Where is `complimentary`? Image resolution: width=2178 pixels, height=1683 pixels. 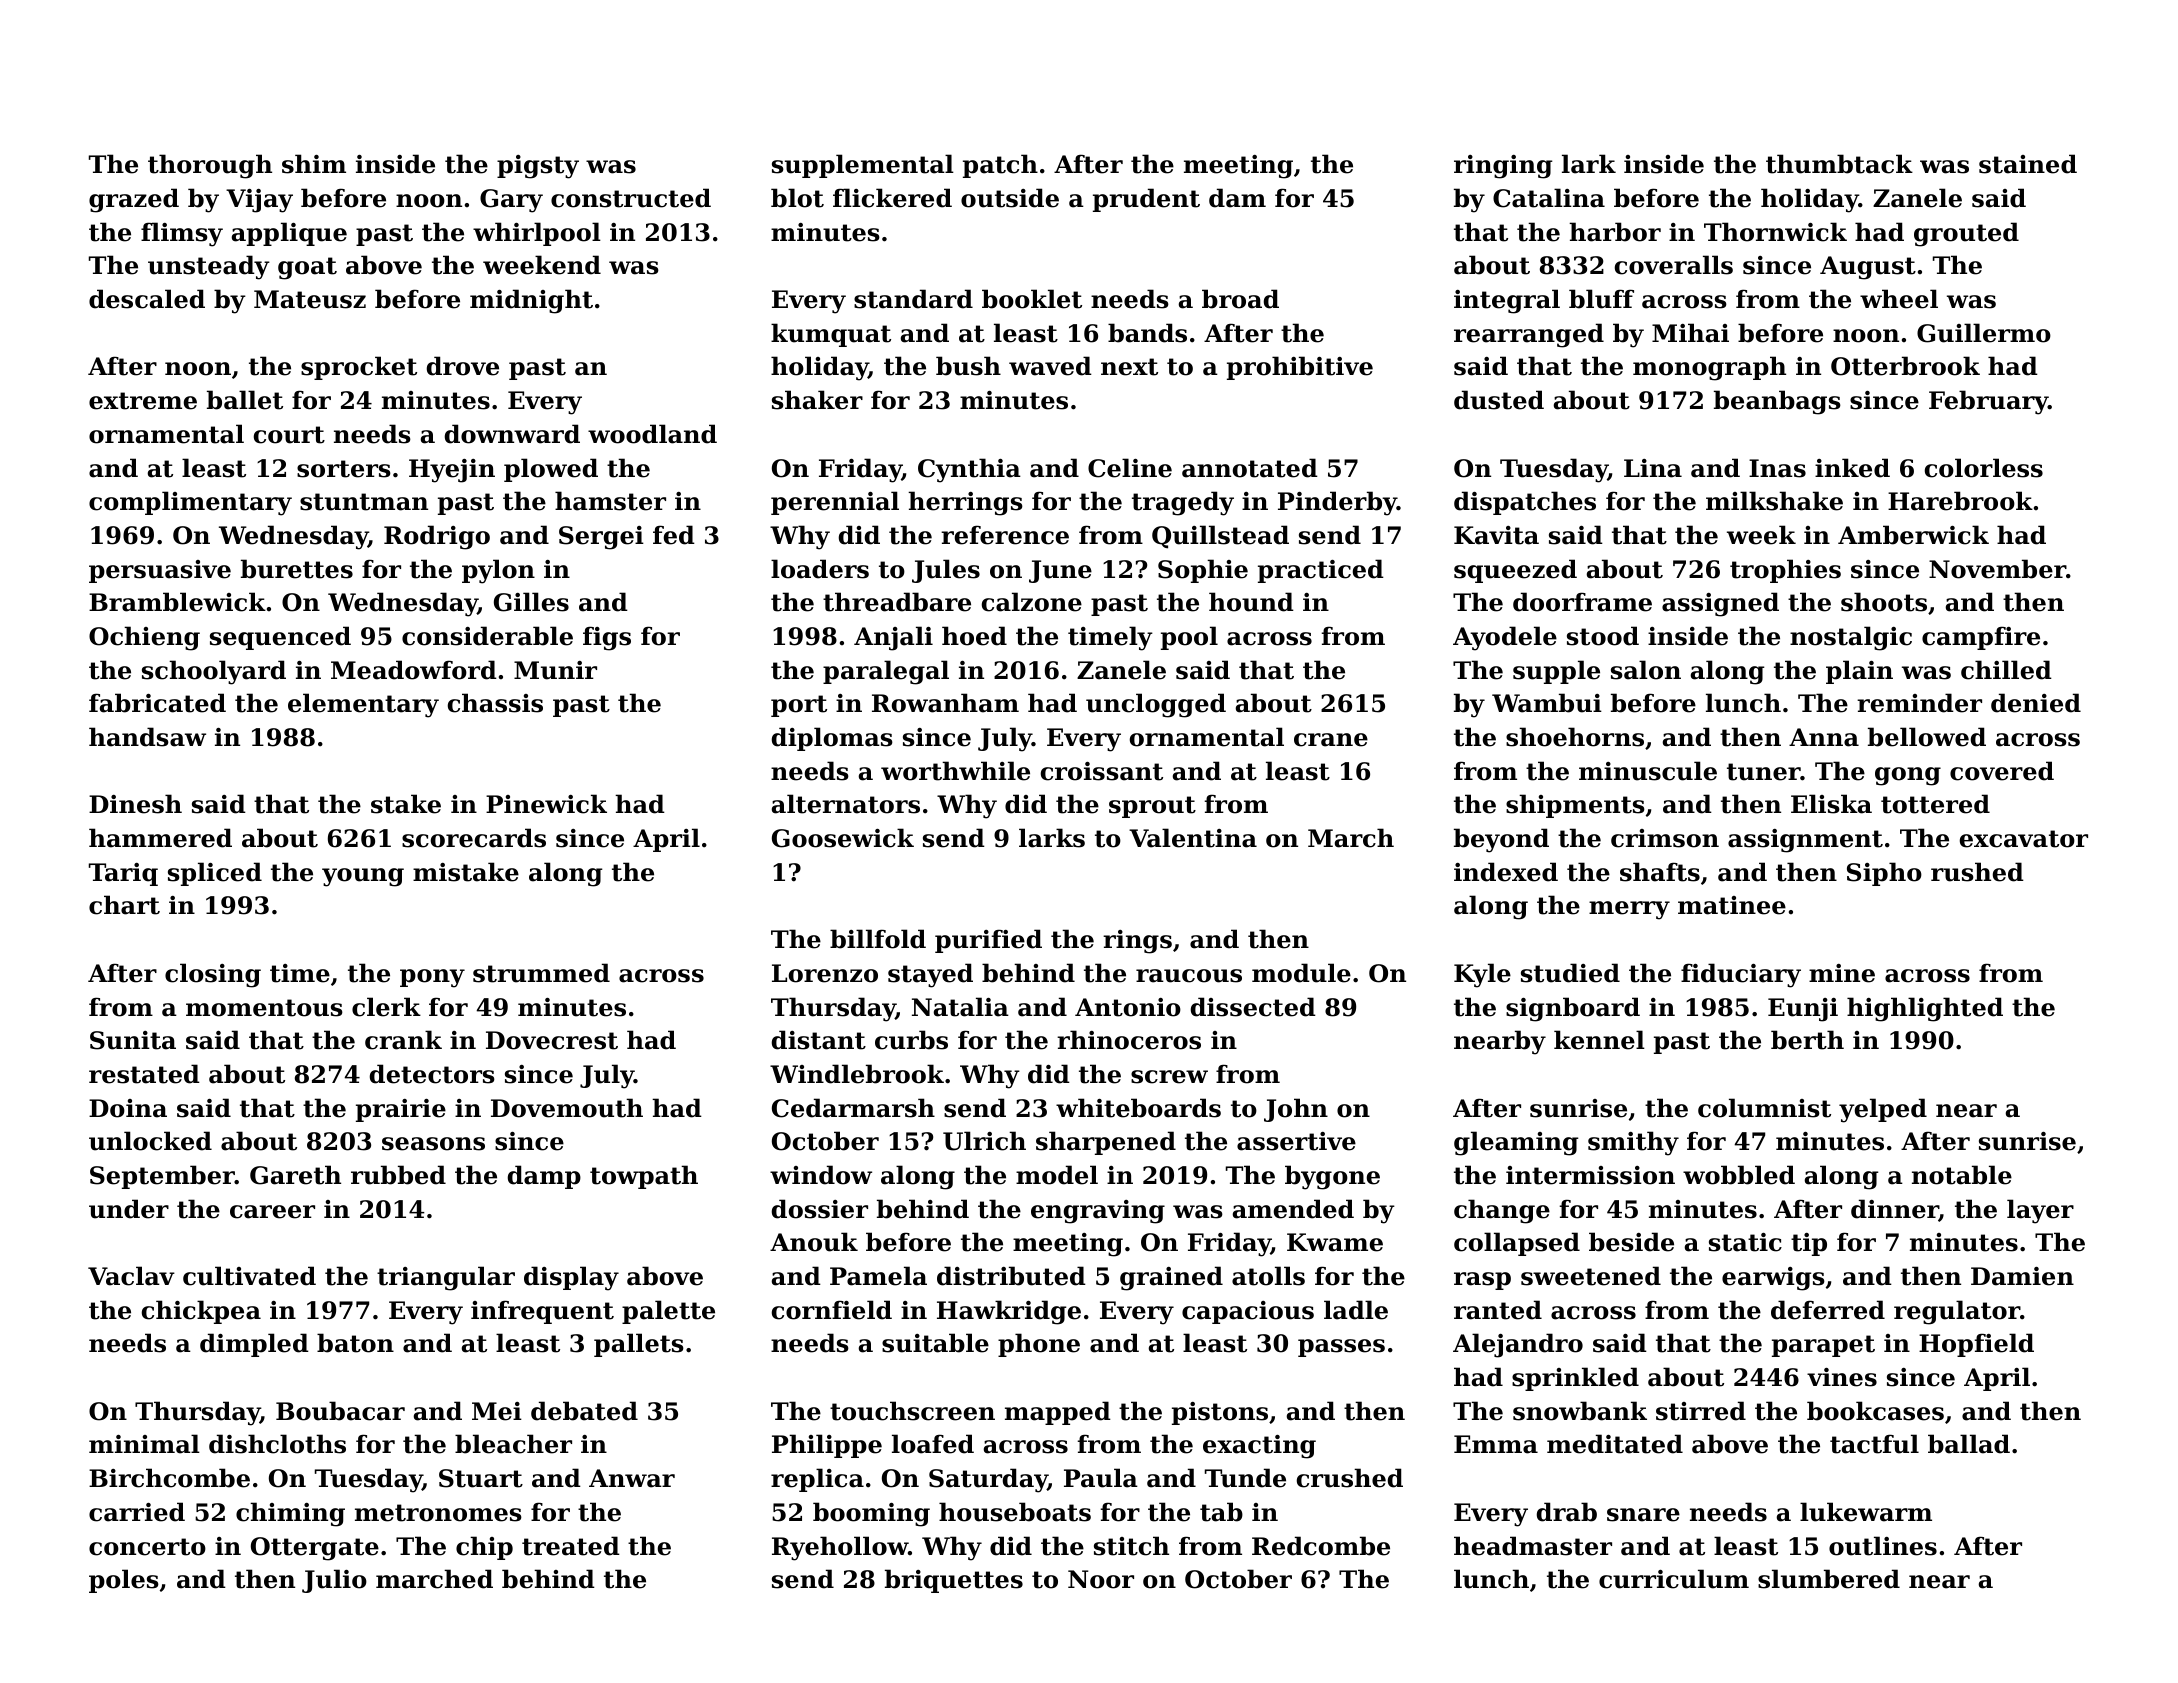 complimentary is located at coordinates (190, 503).
